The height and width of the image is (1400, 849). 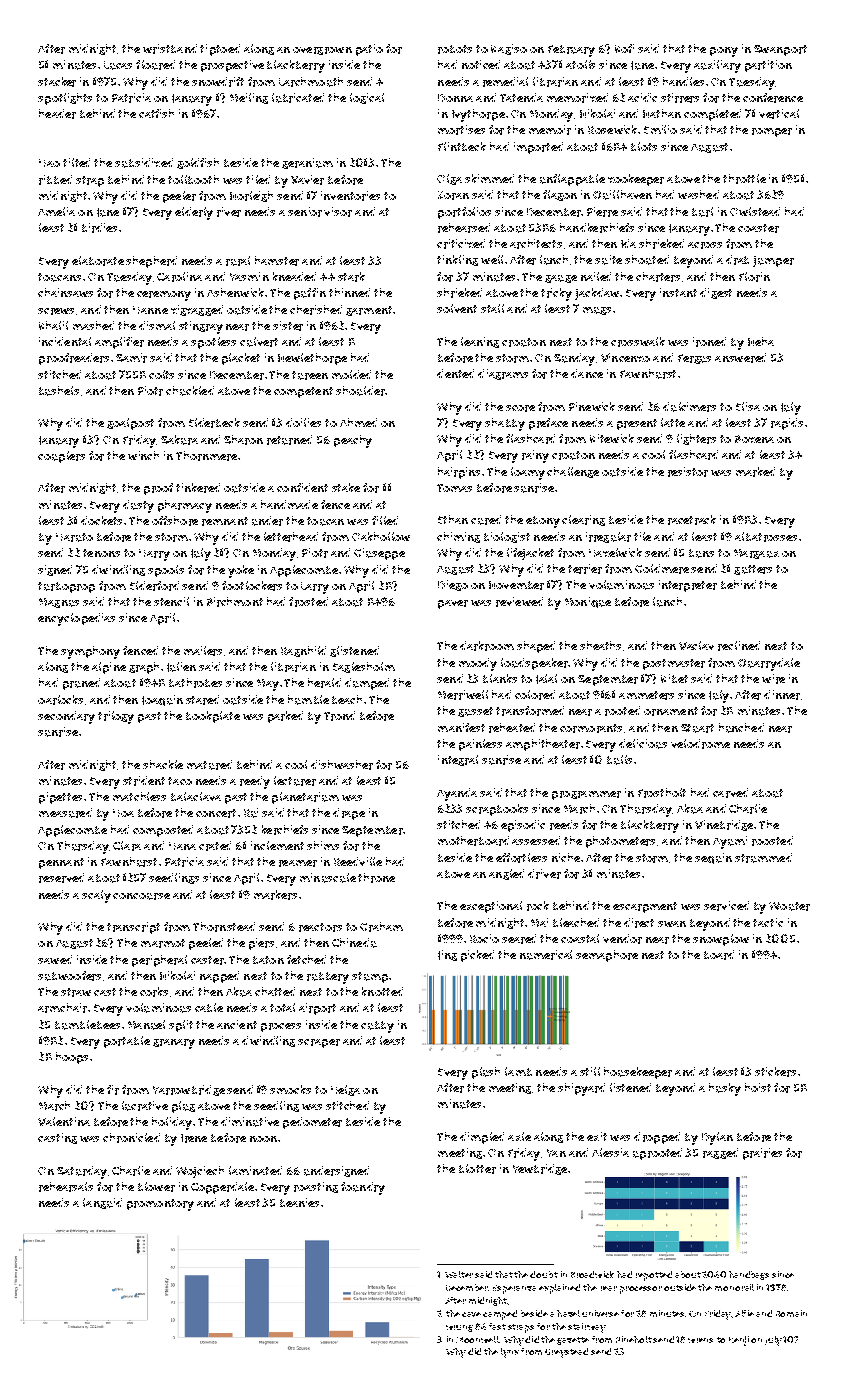 I want to click on Norleigh, so click(x=251, y=196).
